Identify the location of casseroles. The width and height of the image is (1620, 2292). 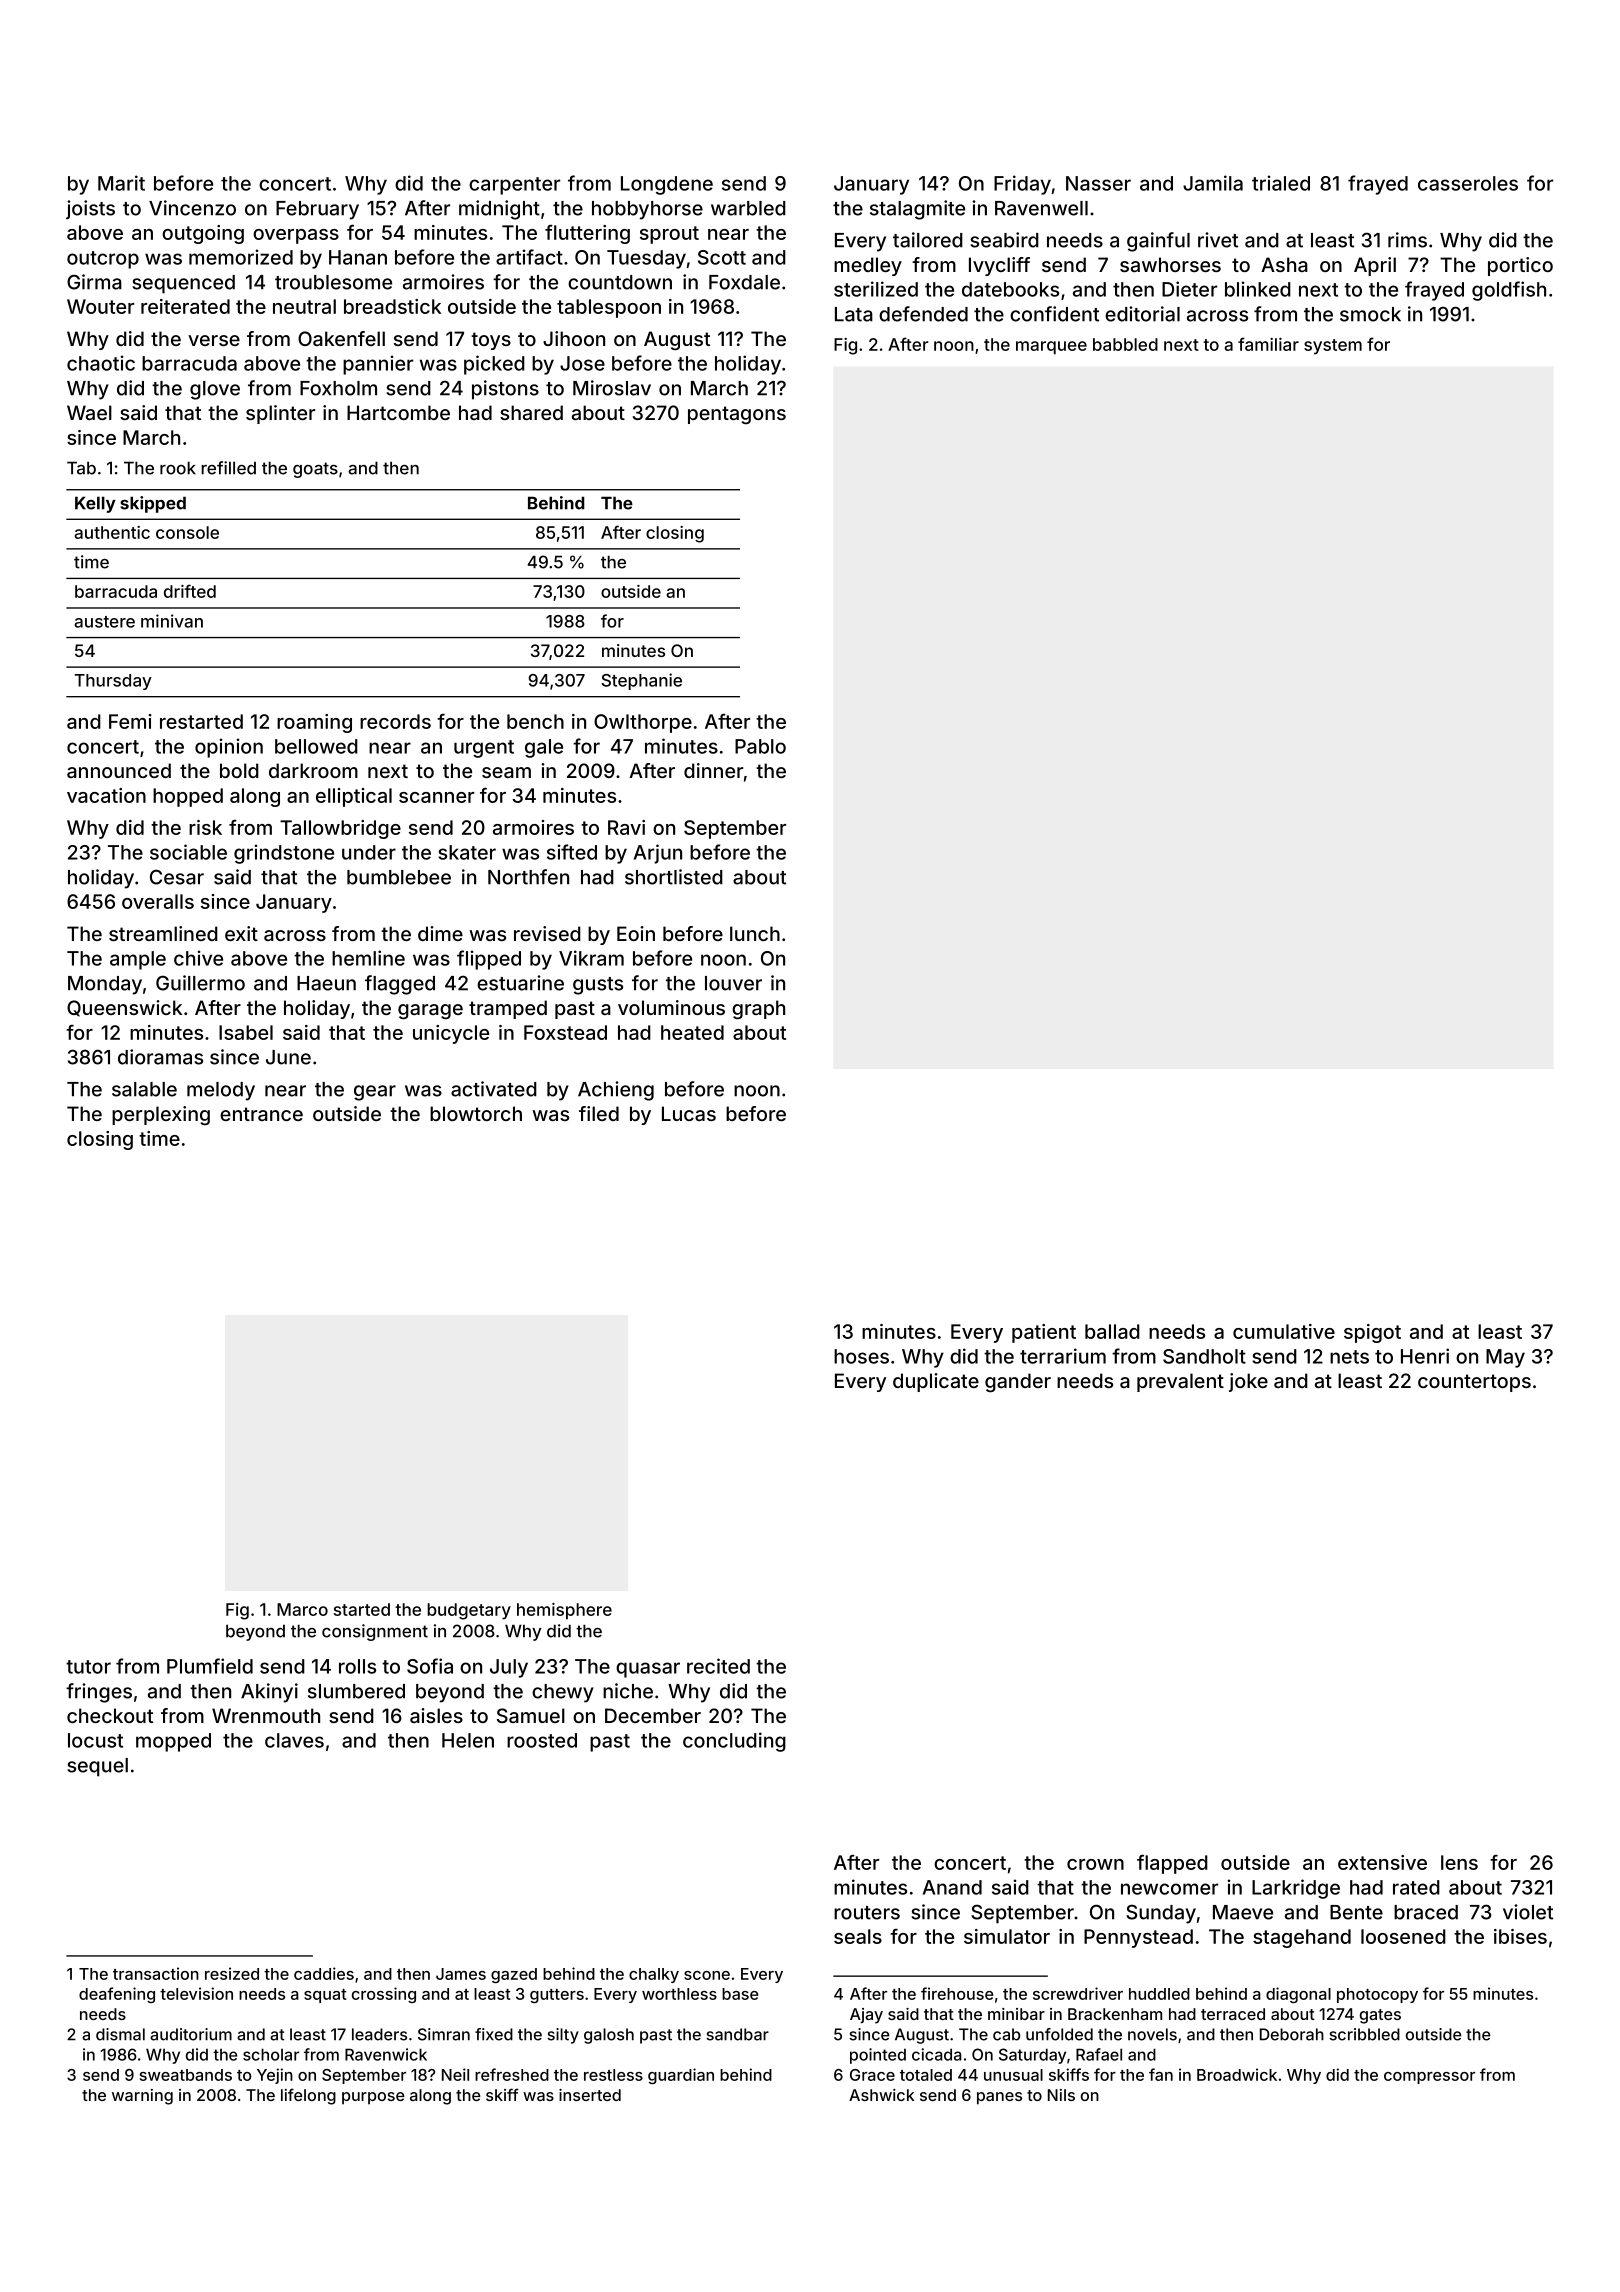
(1468, 183).
